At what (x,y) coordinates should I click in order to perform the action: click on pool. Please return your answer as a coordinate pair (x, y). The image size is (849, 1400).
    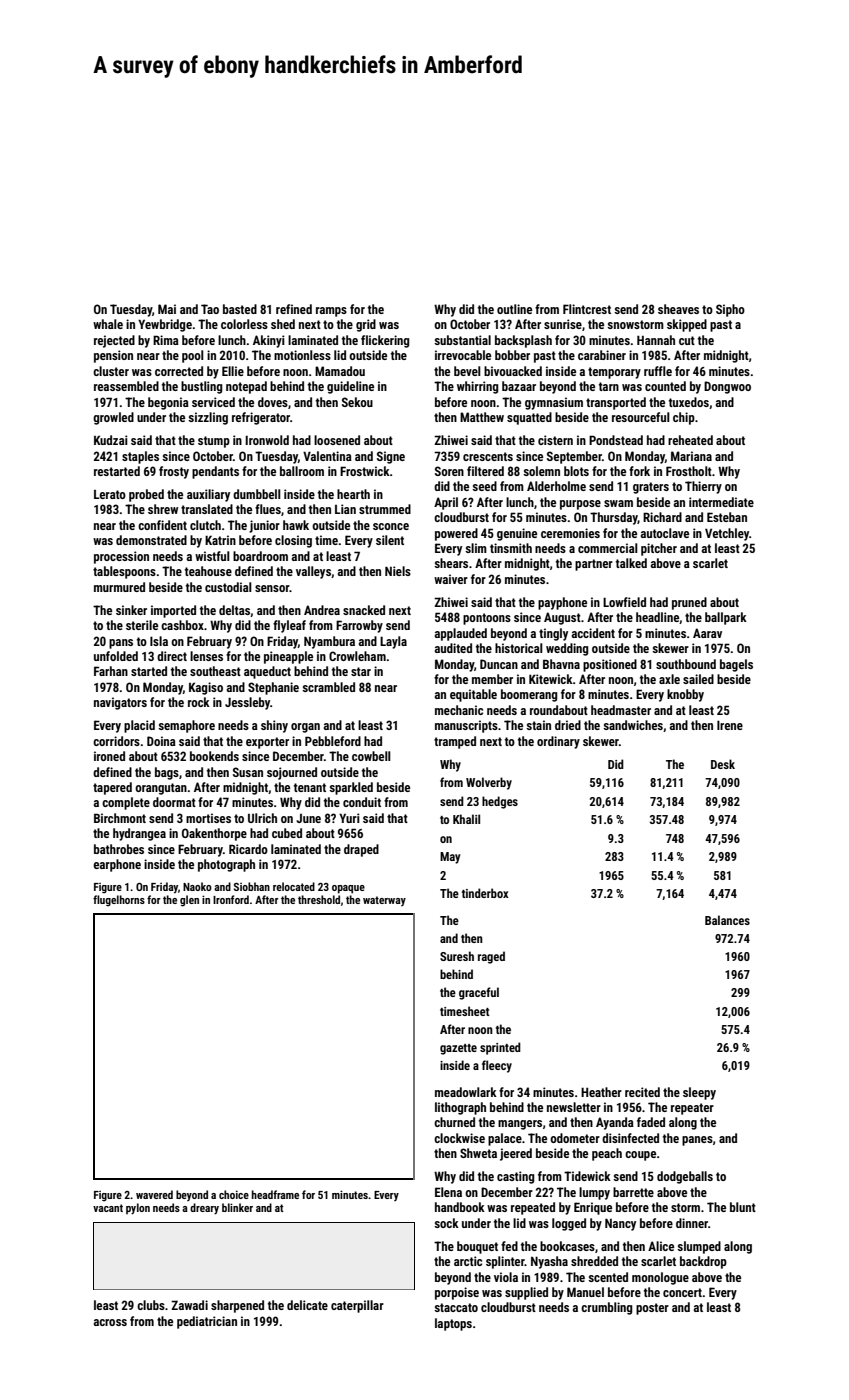
    Looking at the image, I should click on (193, 356).
